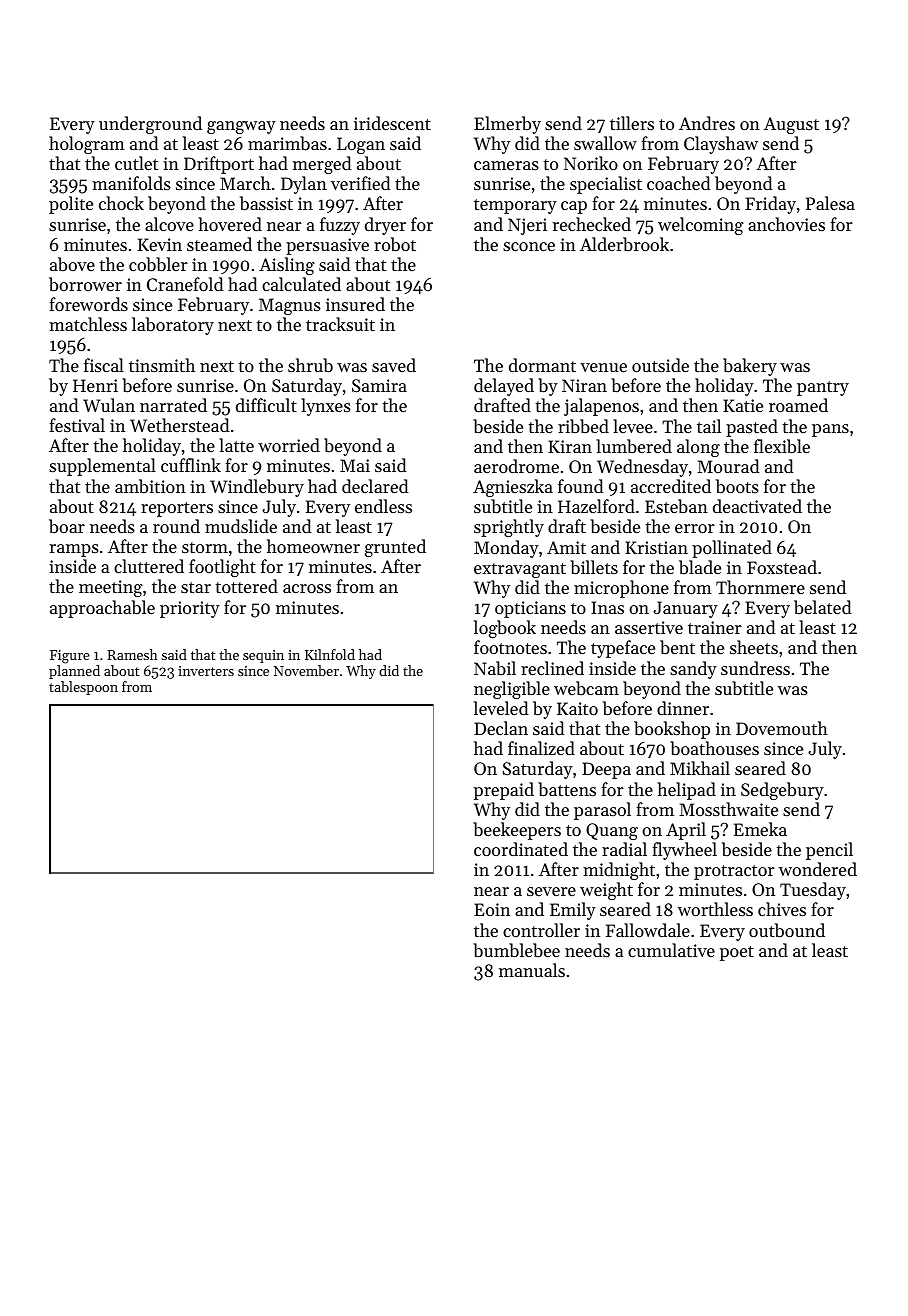 The image size is (908, 1316). What do you see at coordinates (395, 548) in the image?
I see `grunted` at bounding box center [395, 548].
